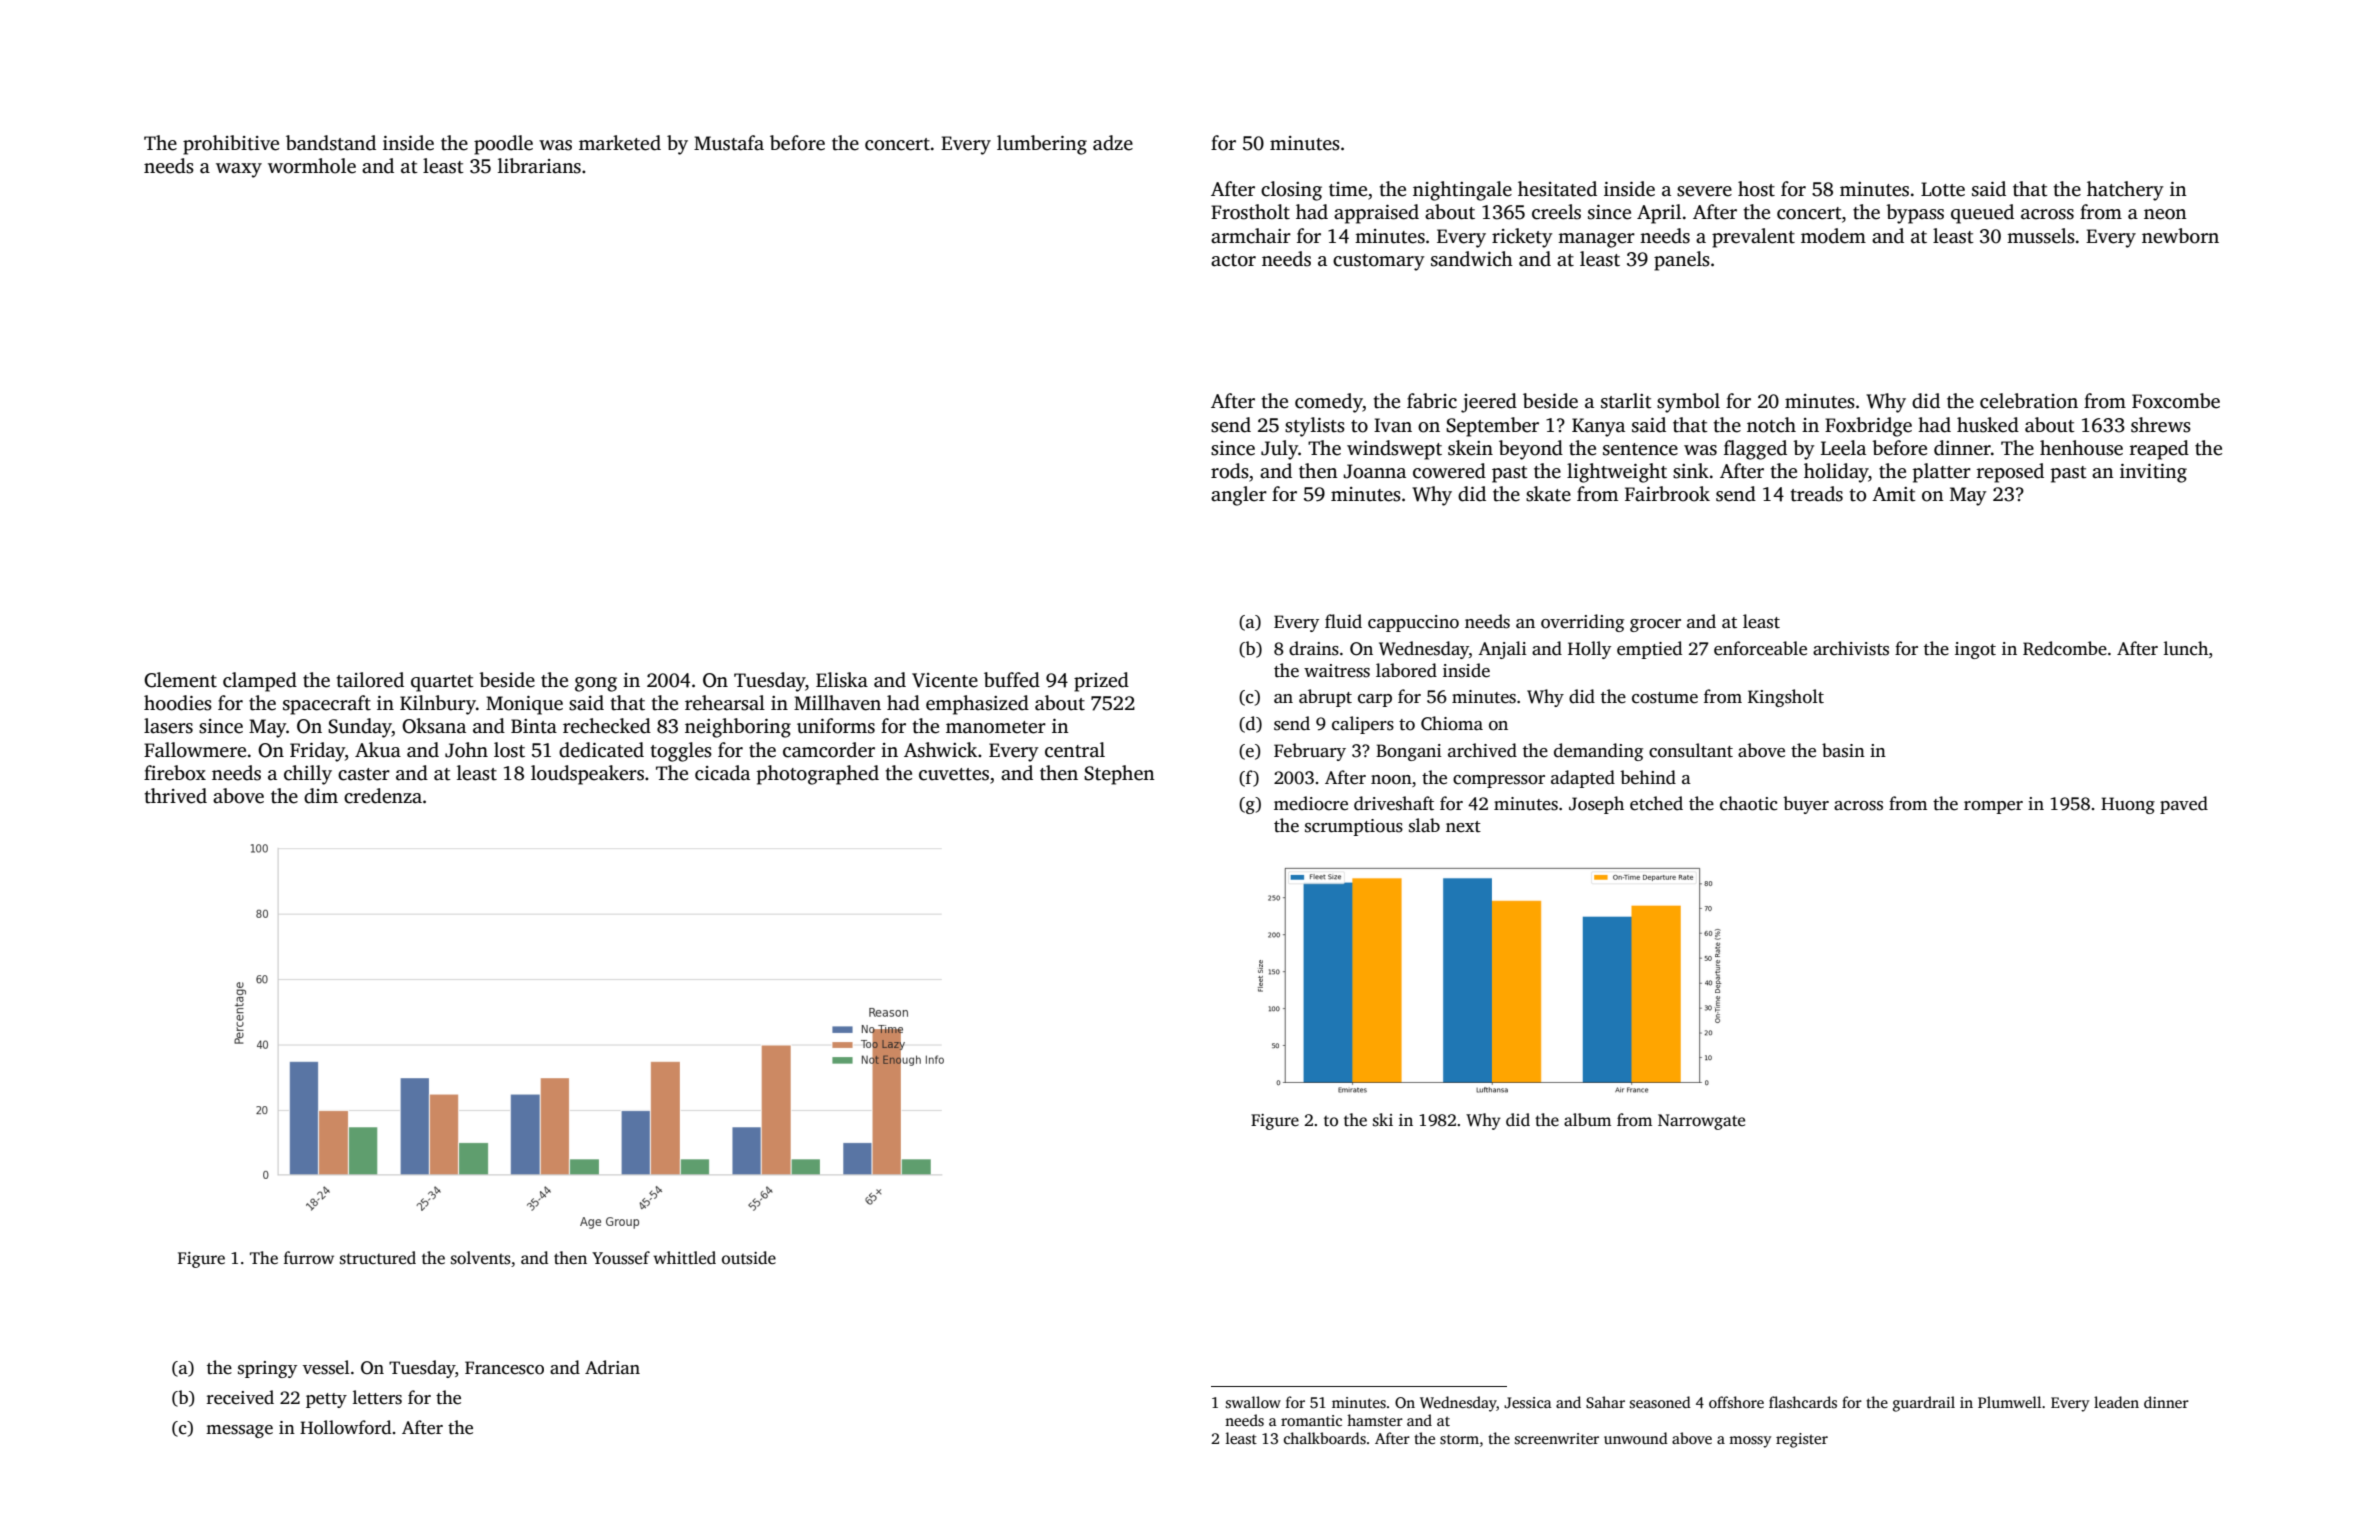  I want to click on Foxcombe, so click(2176, 401).
